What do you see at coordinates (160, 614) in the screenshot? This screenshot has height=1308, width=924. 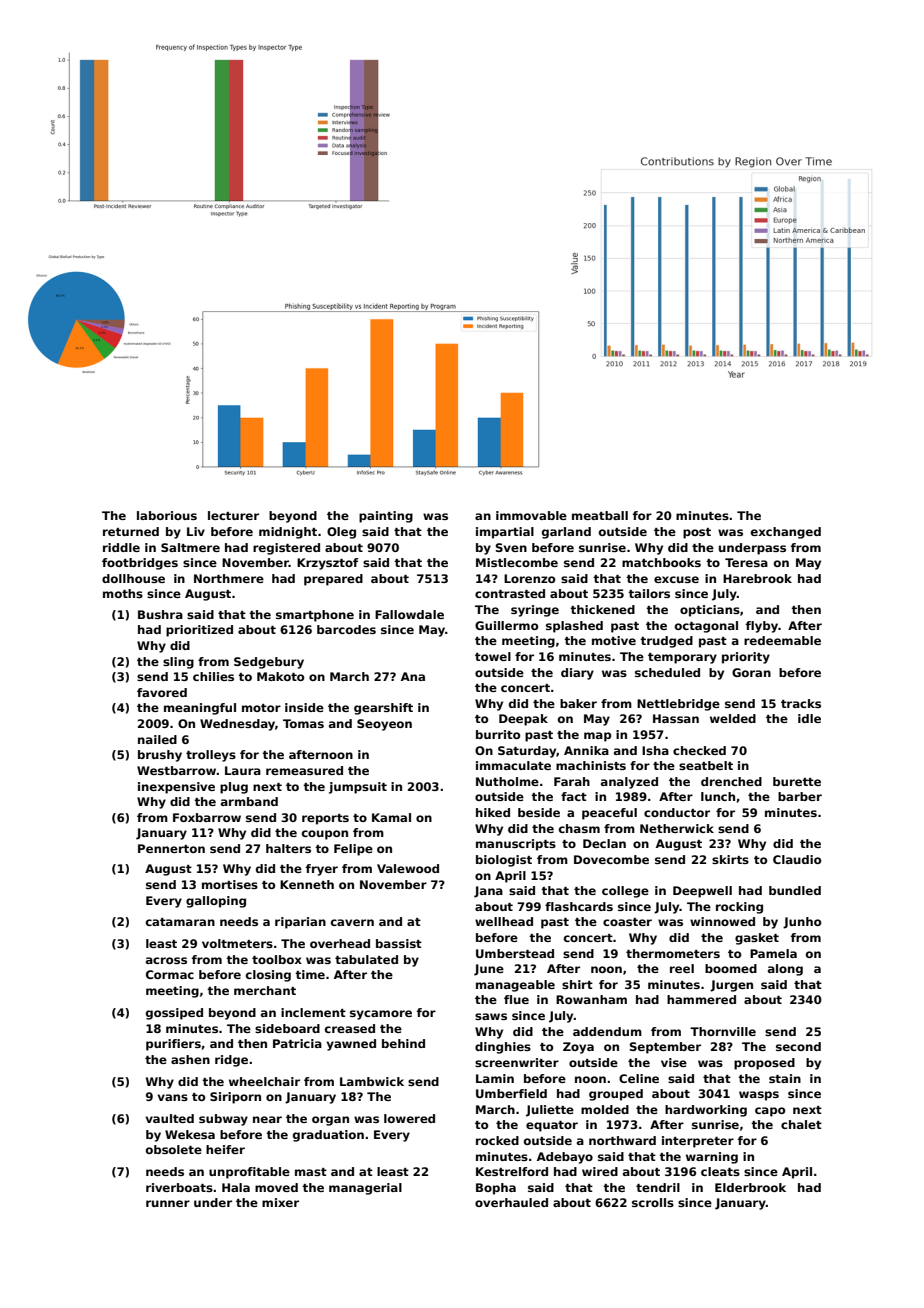 I see `Bushra` at bounding box center [160, 614].
